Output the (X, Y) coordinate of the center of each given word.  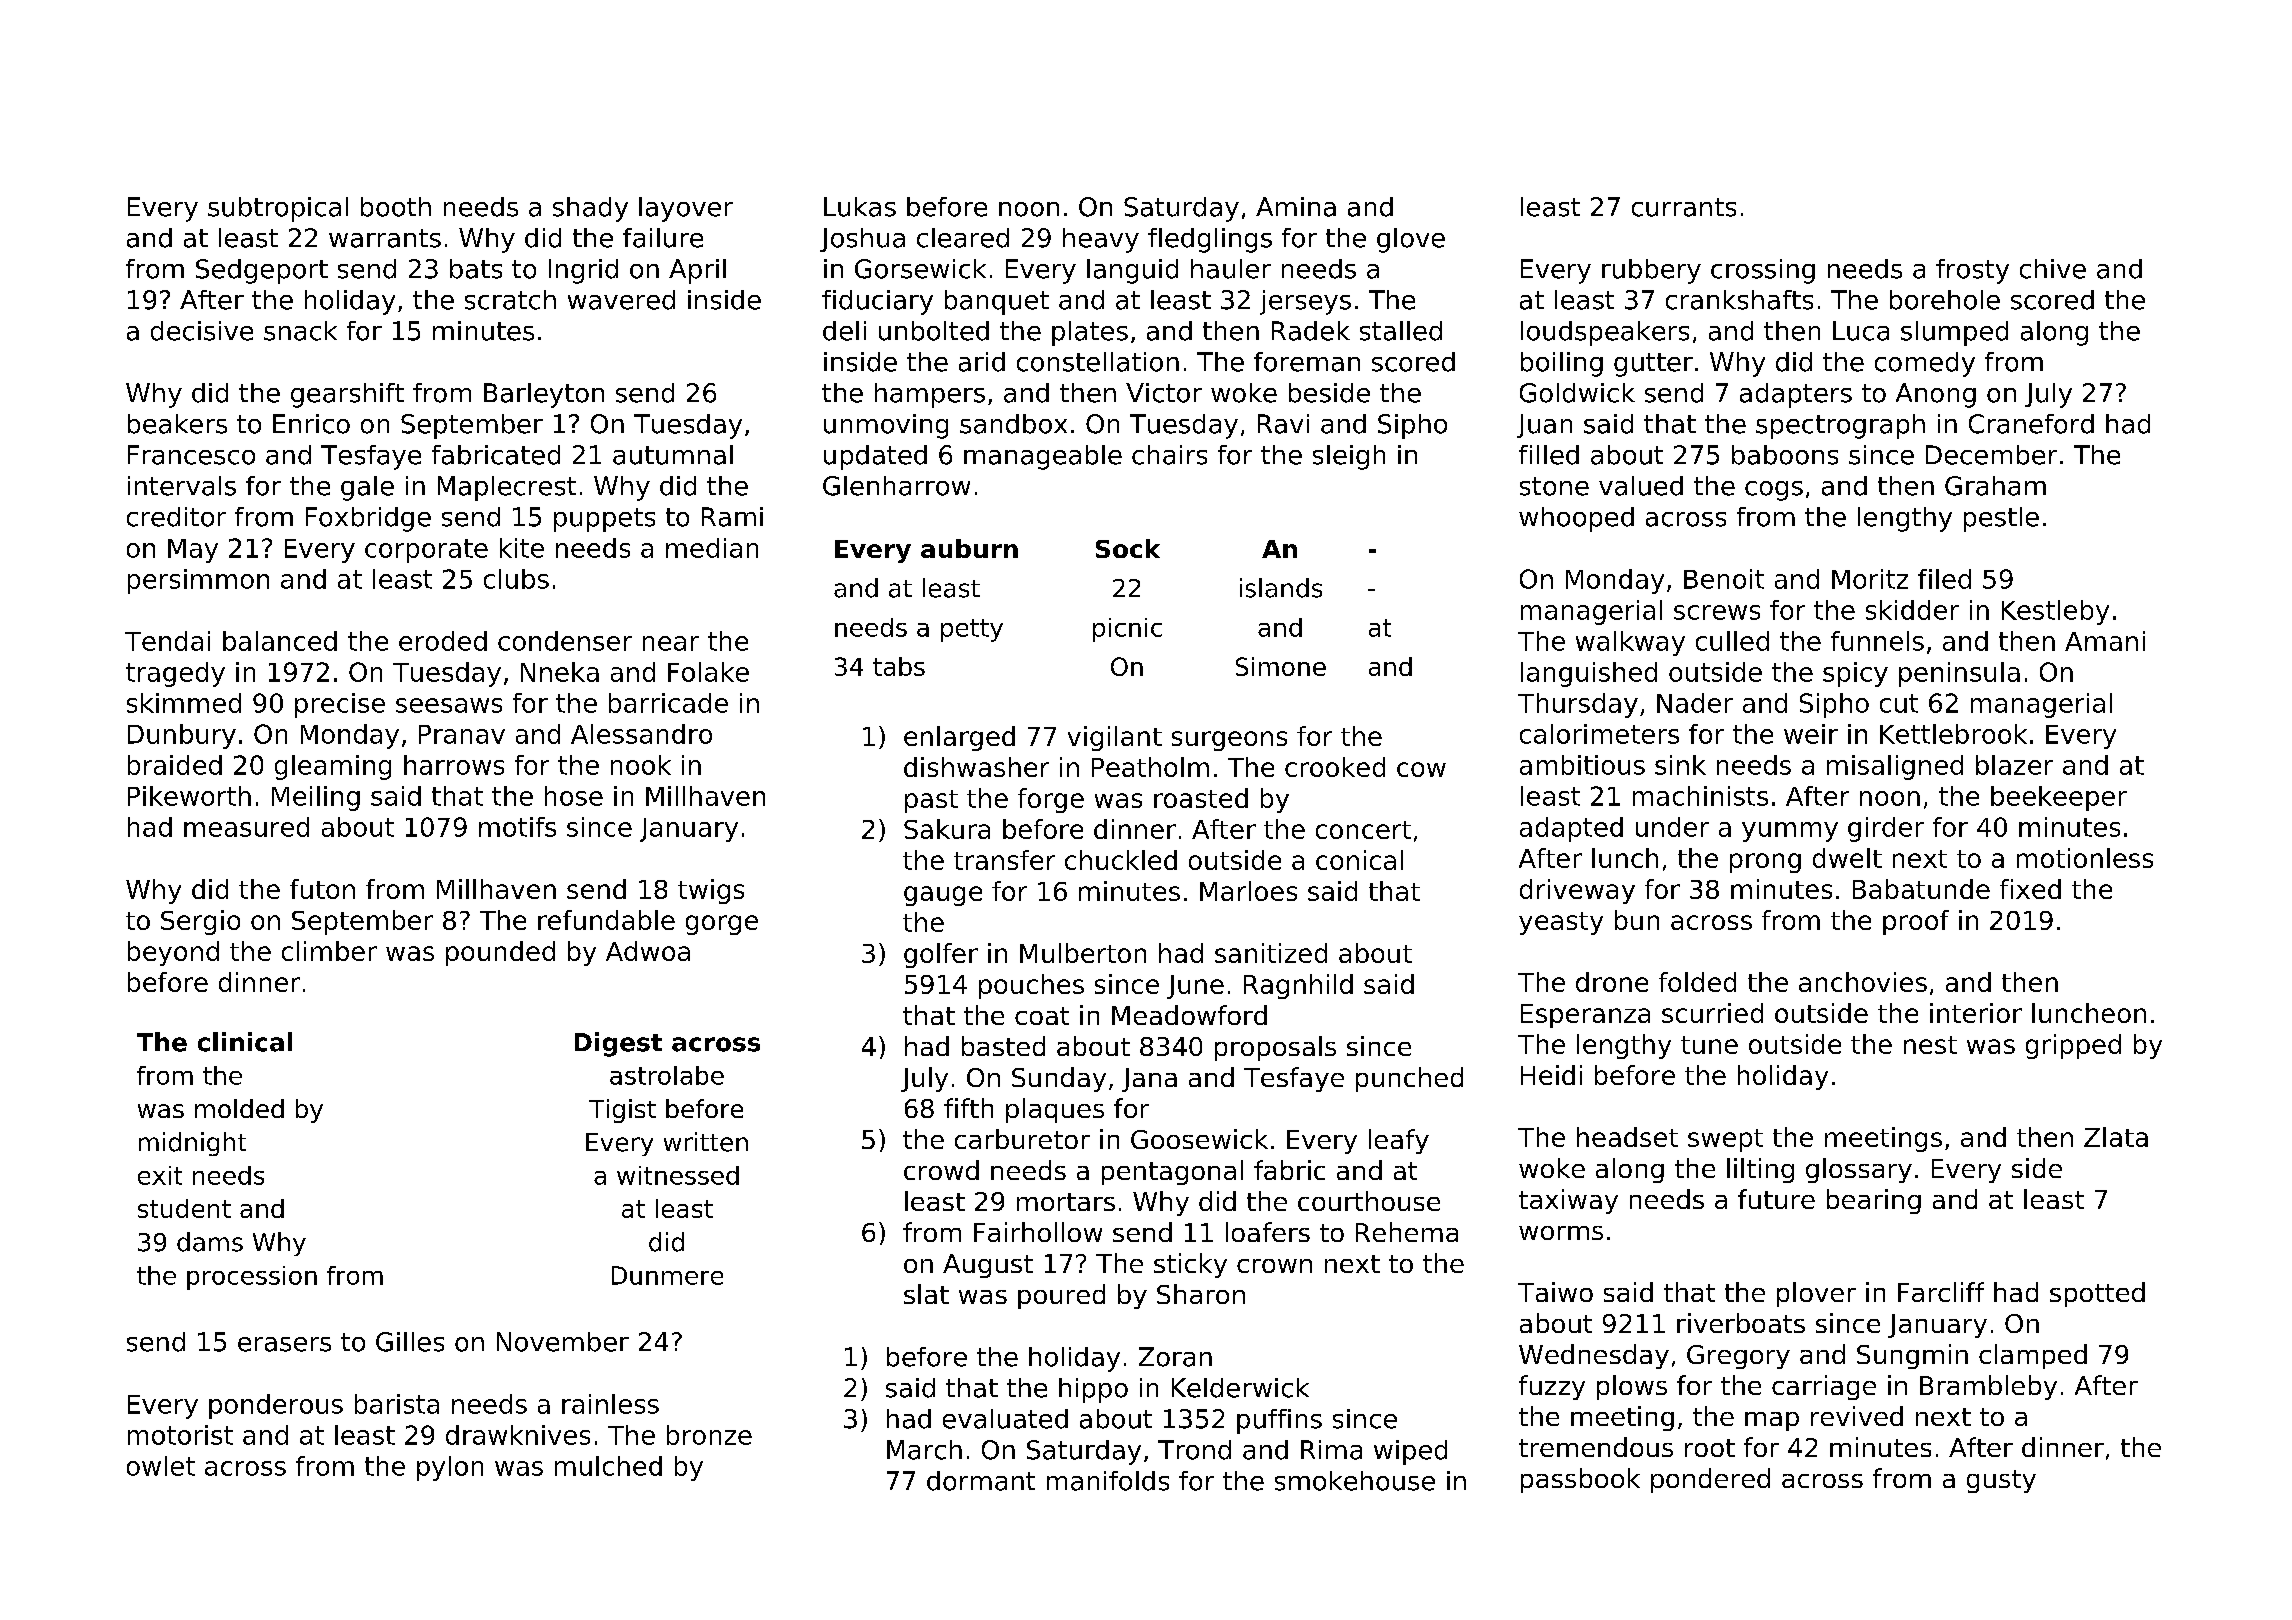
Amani (2105, 641)
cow (1421, 769)
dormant (981, 1481)
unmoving (886, 426)
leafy (1399, 1141)
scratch (510, 300)
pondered (1710, 1480)
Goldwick (1577, 393)
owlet (161, 1466)
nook (641, 765)
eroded (443, 641)
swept (1725, 1140)
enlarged (959, 738)
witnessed (678, 1175)
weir (1811, 734)
